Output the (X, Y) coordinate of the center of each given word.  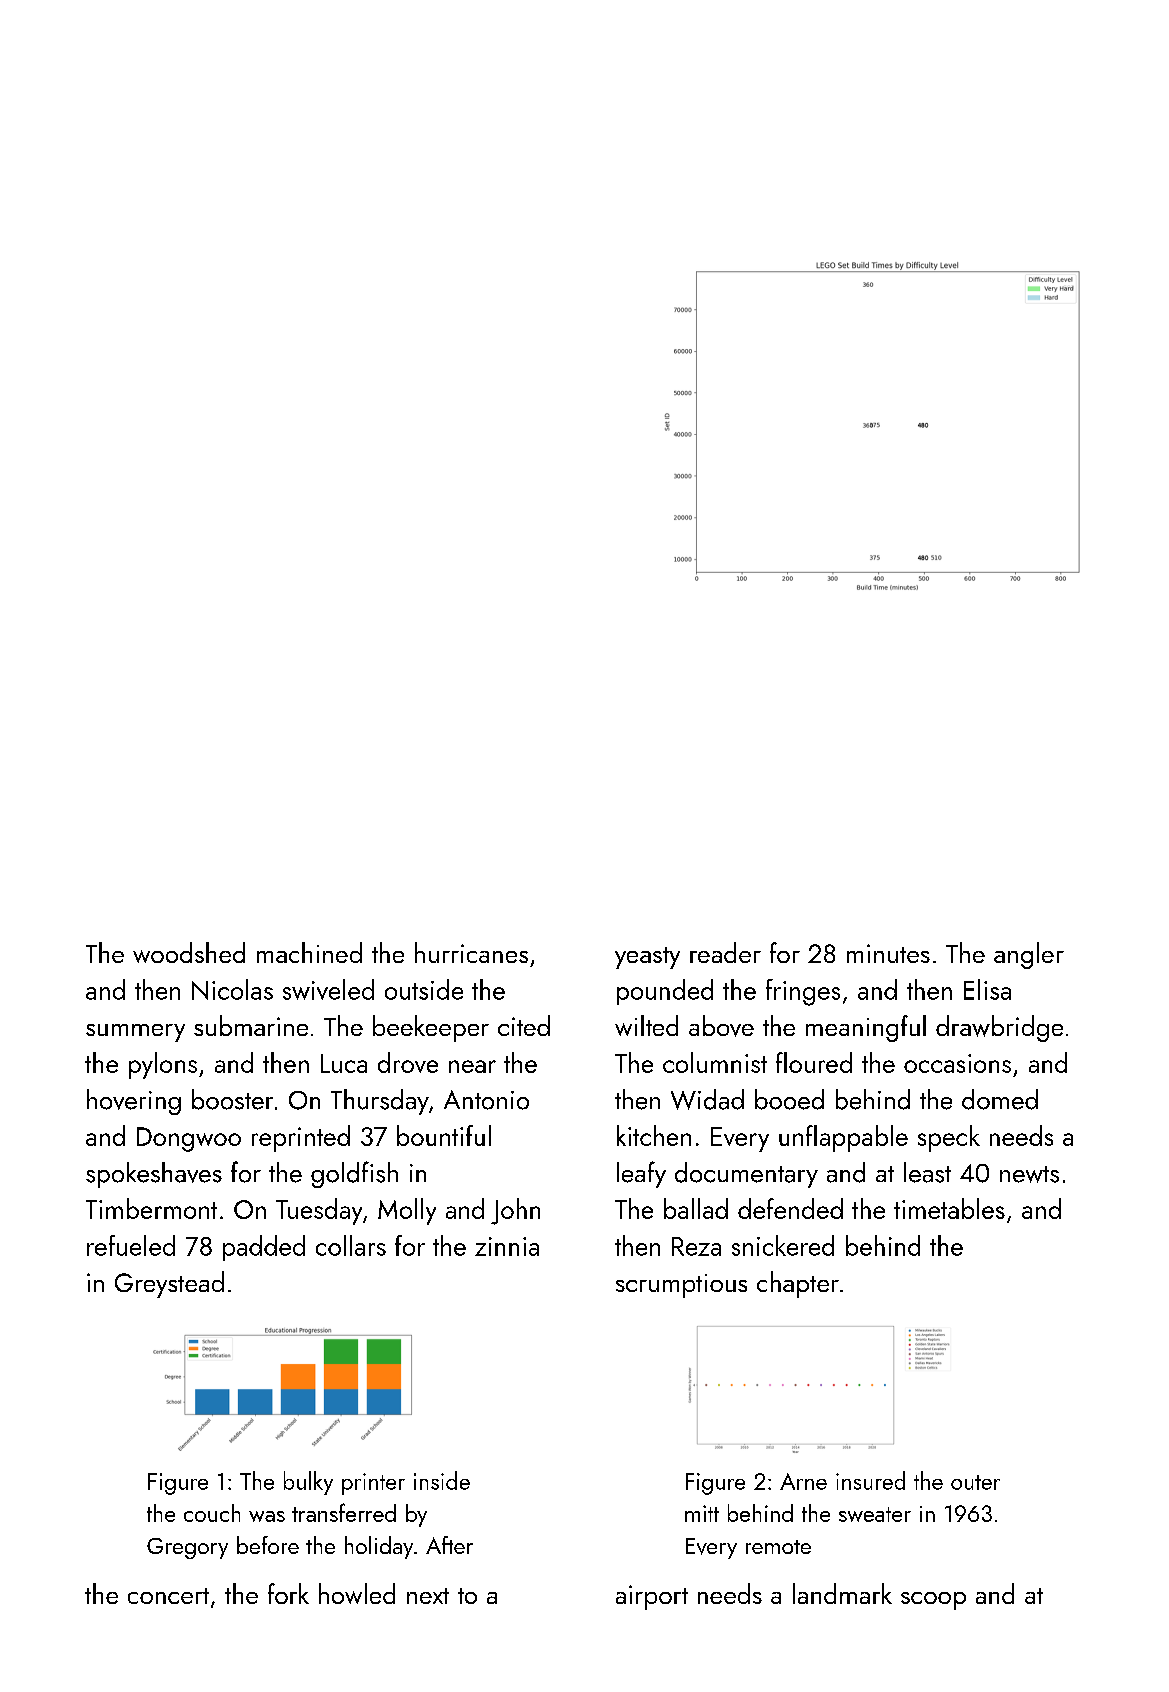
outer (975, 1482)
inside (442, 1480)
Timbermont (151, 1208)
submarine (251, 1025)
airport (652, 1597)
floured (814, 1062)
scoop (933, 1601)
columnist (715, 1062)
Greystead (169, 1284)
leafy (641, 1174)
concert (168, 1596)
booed (789, 1099)
